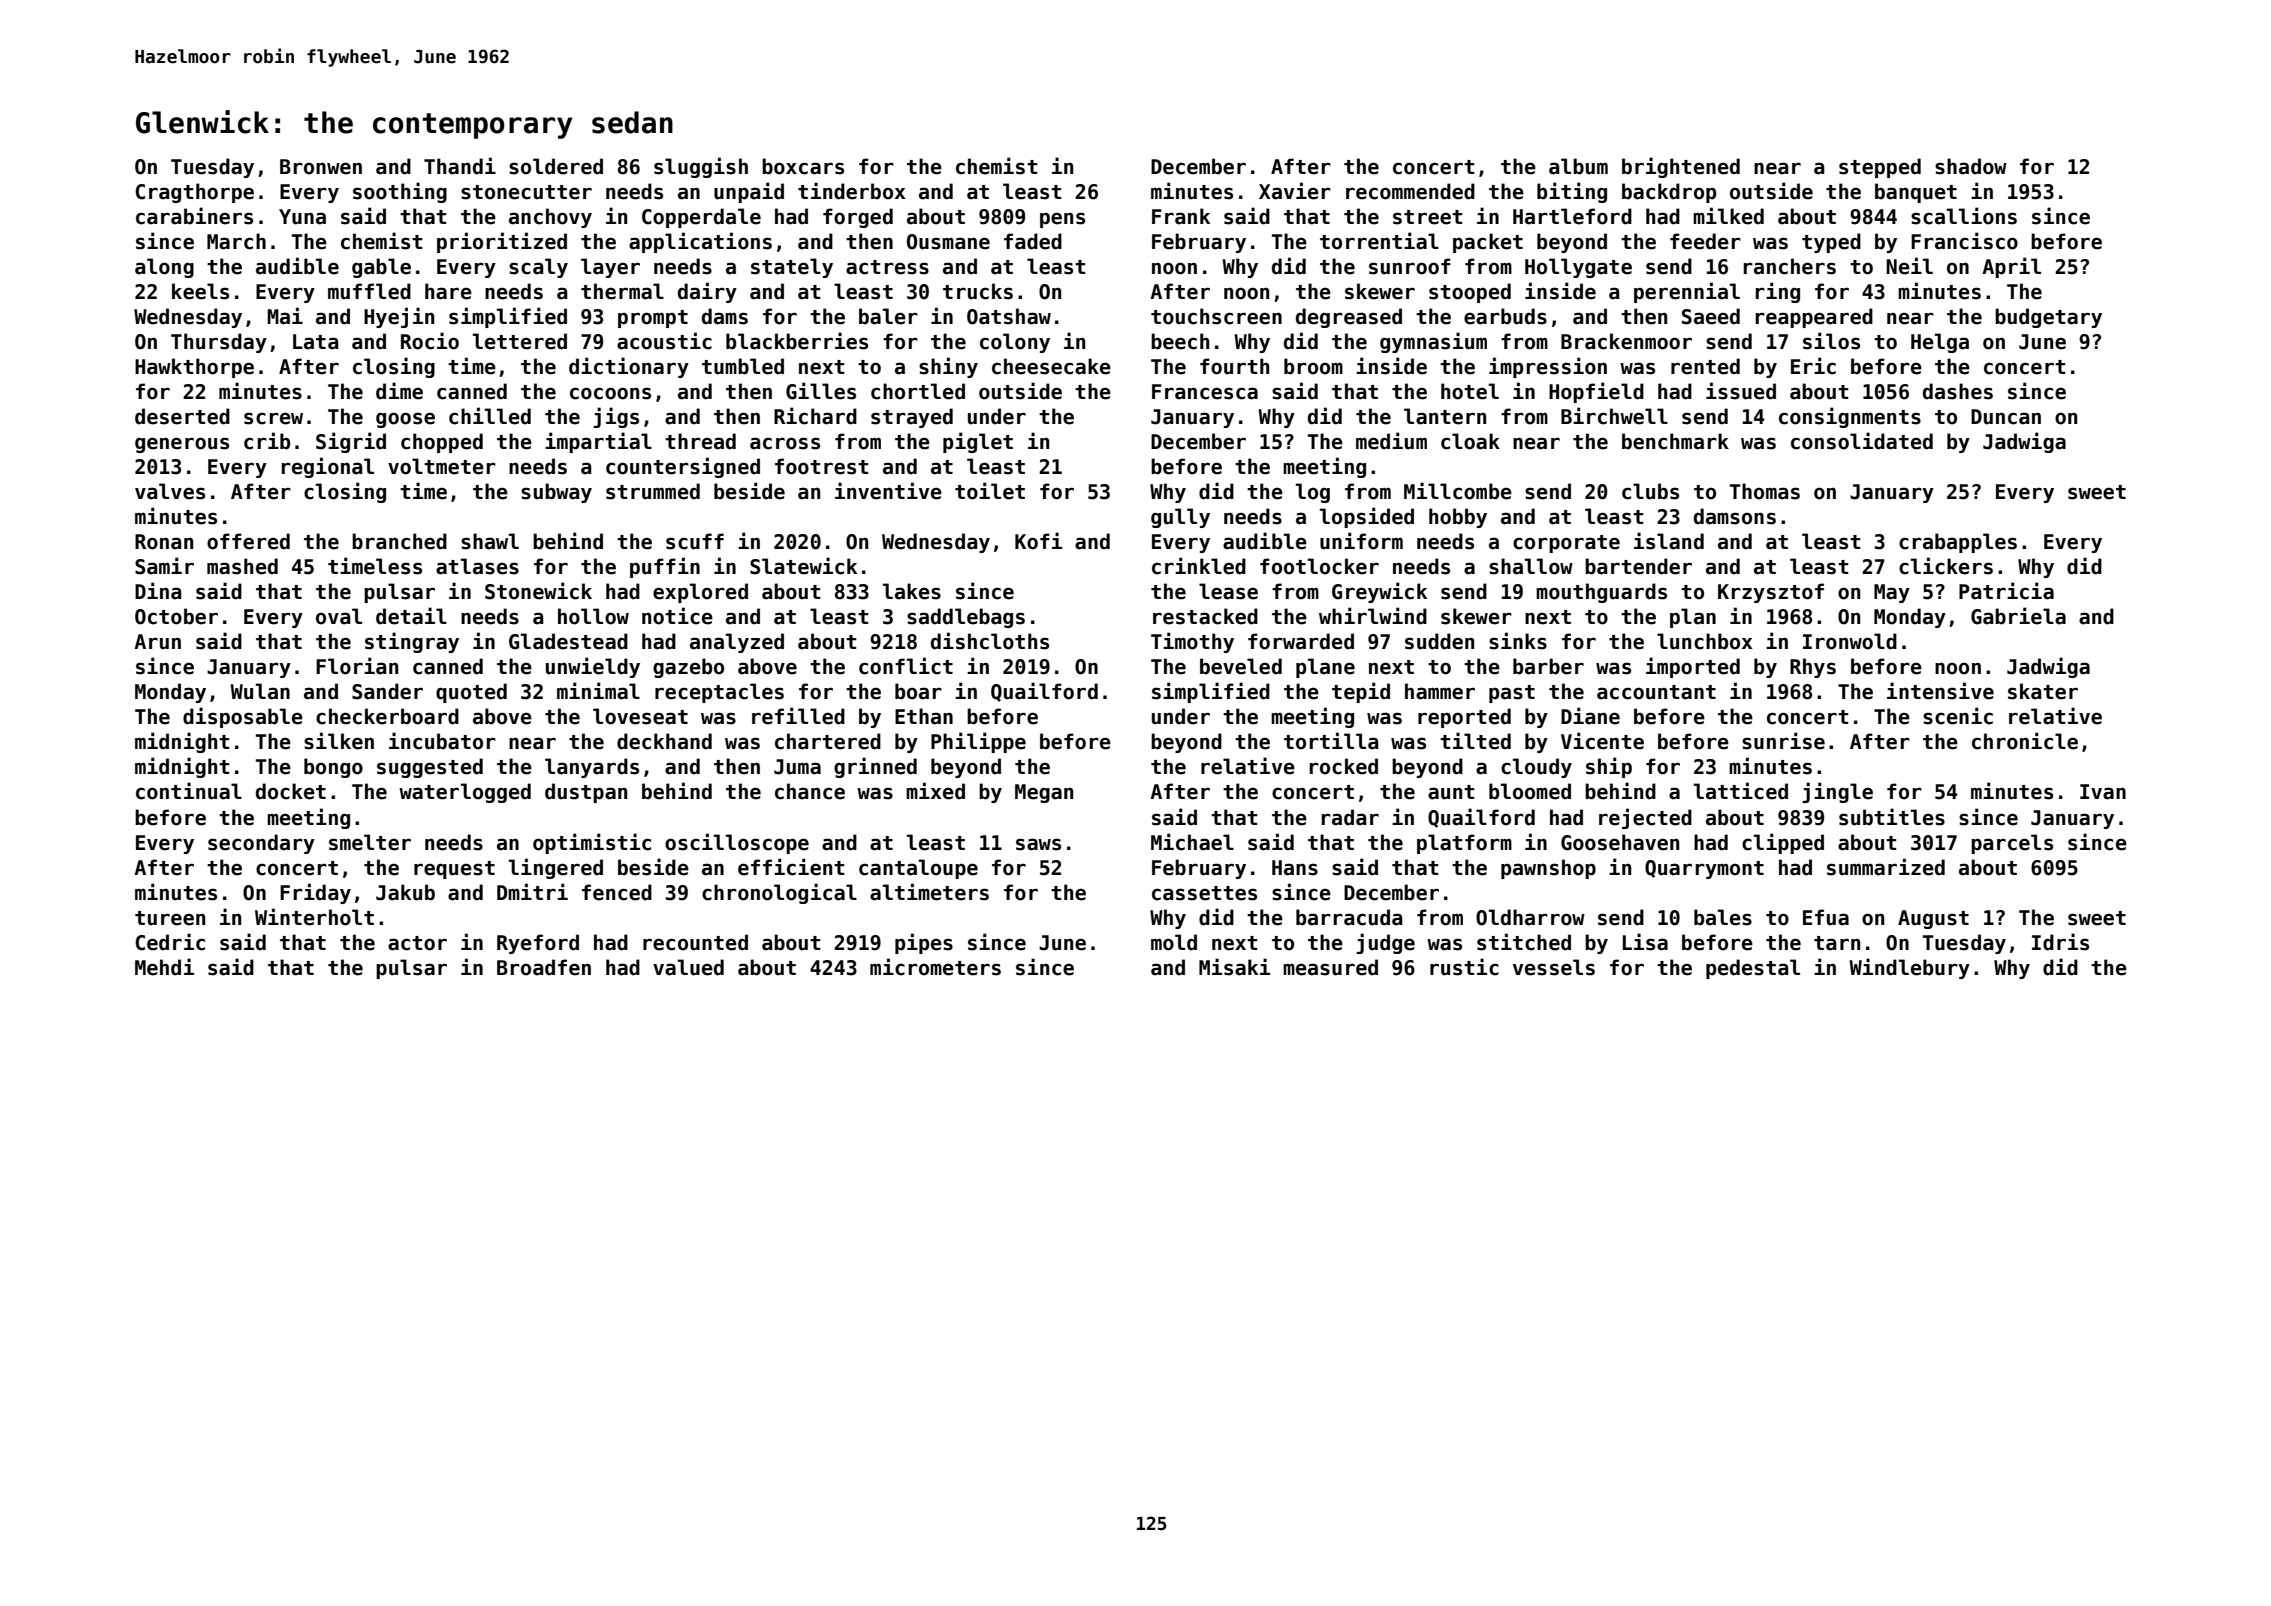  I want to click on shadow, so click(1971, 166).
